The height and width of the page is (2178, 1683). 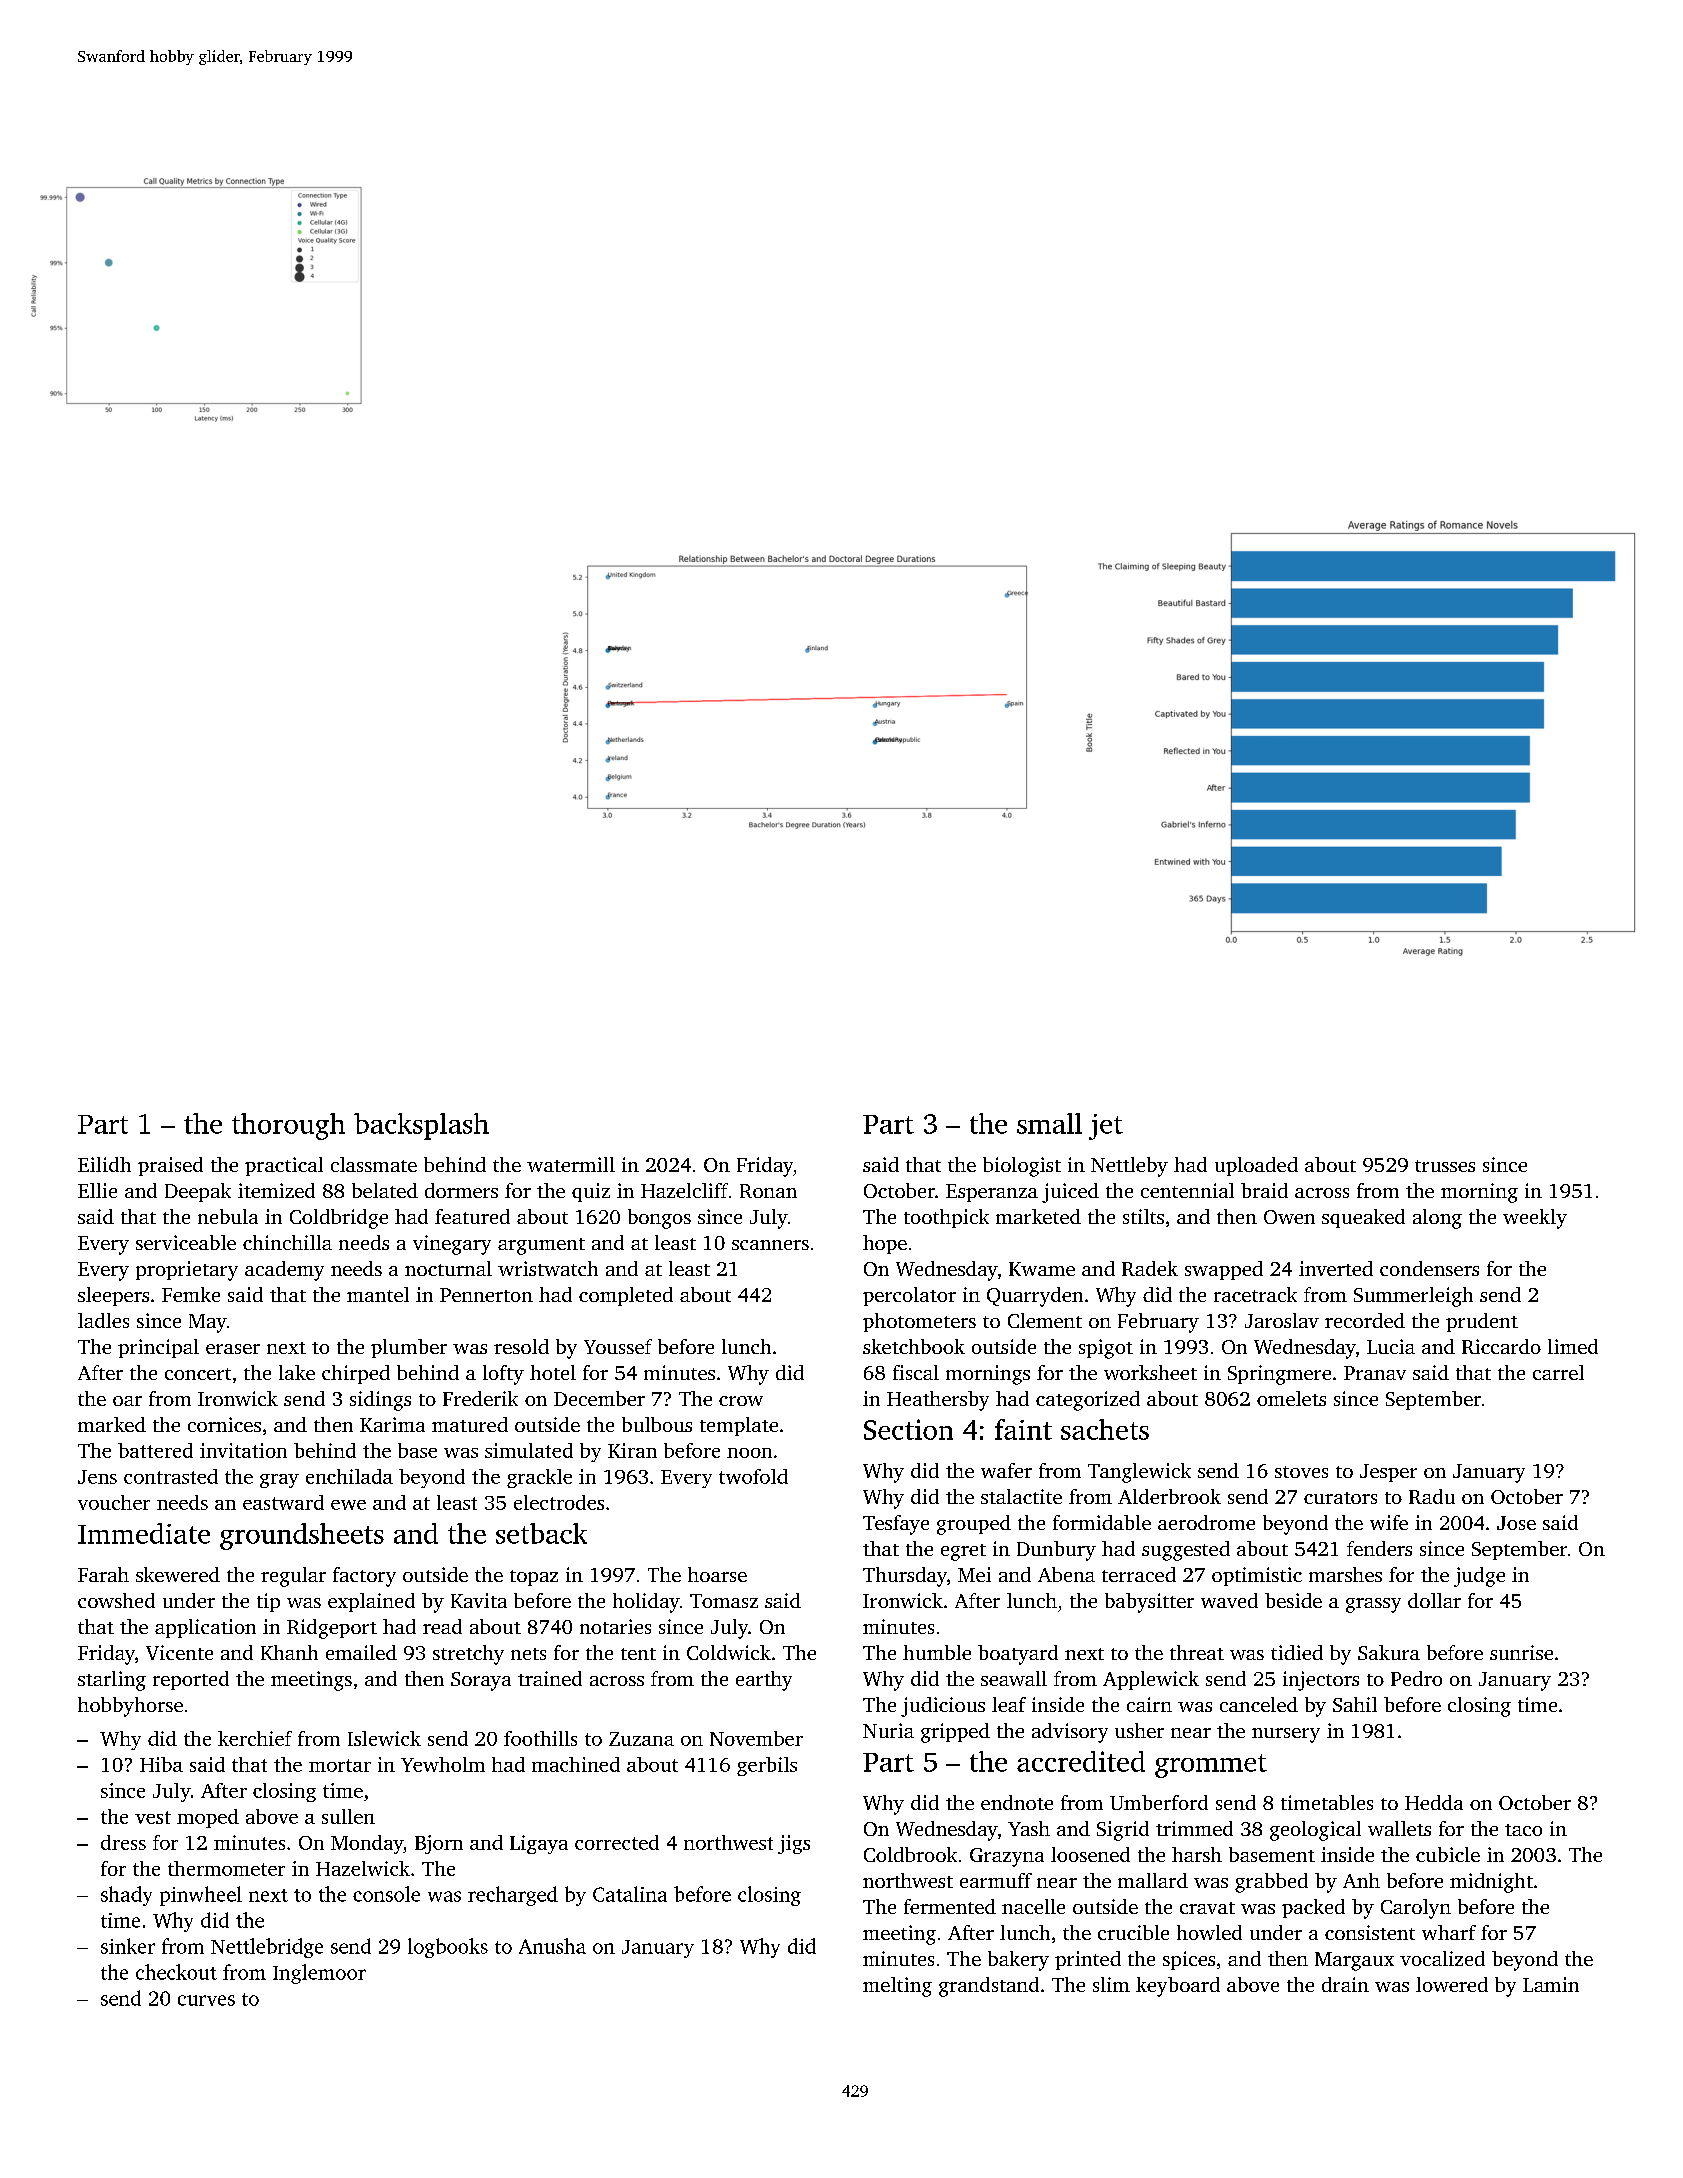 What do you see at coordinates (112, 1424) in the page?
I see `marked` at bounding box center [112, 1424].
